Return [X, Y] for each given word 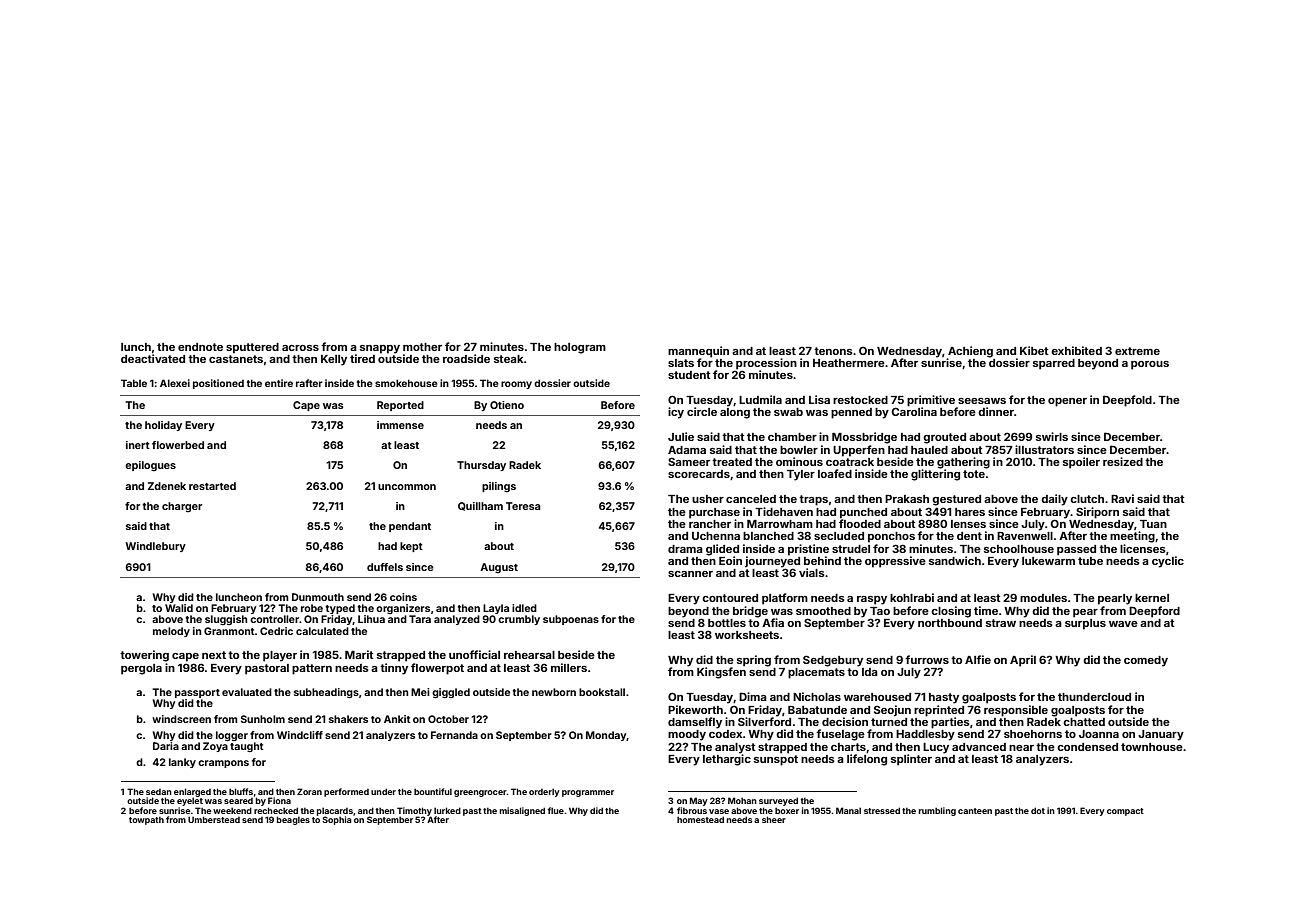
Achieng [970, 352]
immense [400, 425]
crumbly [519, 620]
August [499, 568]
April [1023, 661]
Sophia [337, 820]
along [735, 413]
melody [171, 632]
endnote [200, 347]
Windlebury [155, 547]
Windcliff [300, 735]
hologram [580, 348]
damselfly [695, 723]
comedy [1146, 661]
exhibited [1076, 350]
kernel [1152, 598]
